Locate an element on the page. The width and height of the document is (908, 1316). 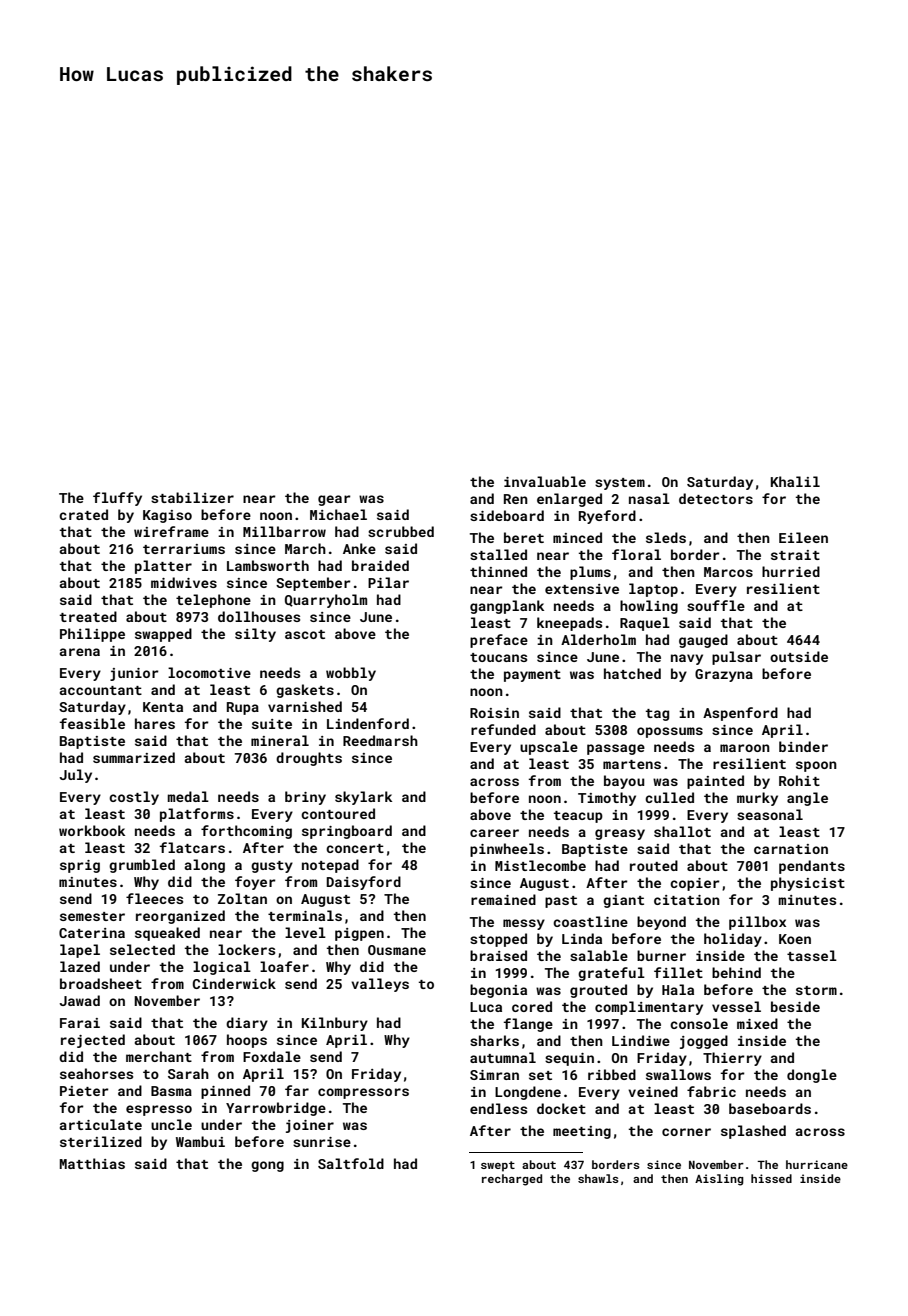
spoon is located at coordinates (816, 766).
